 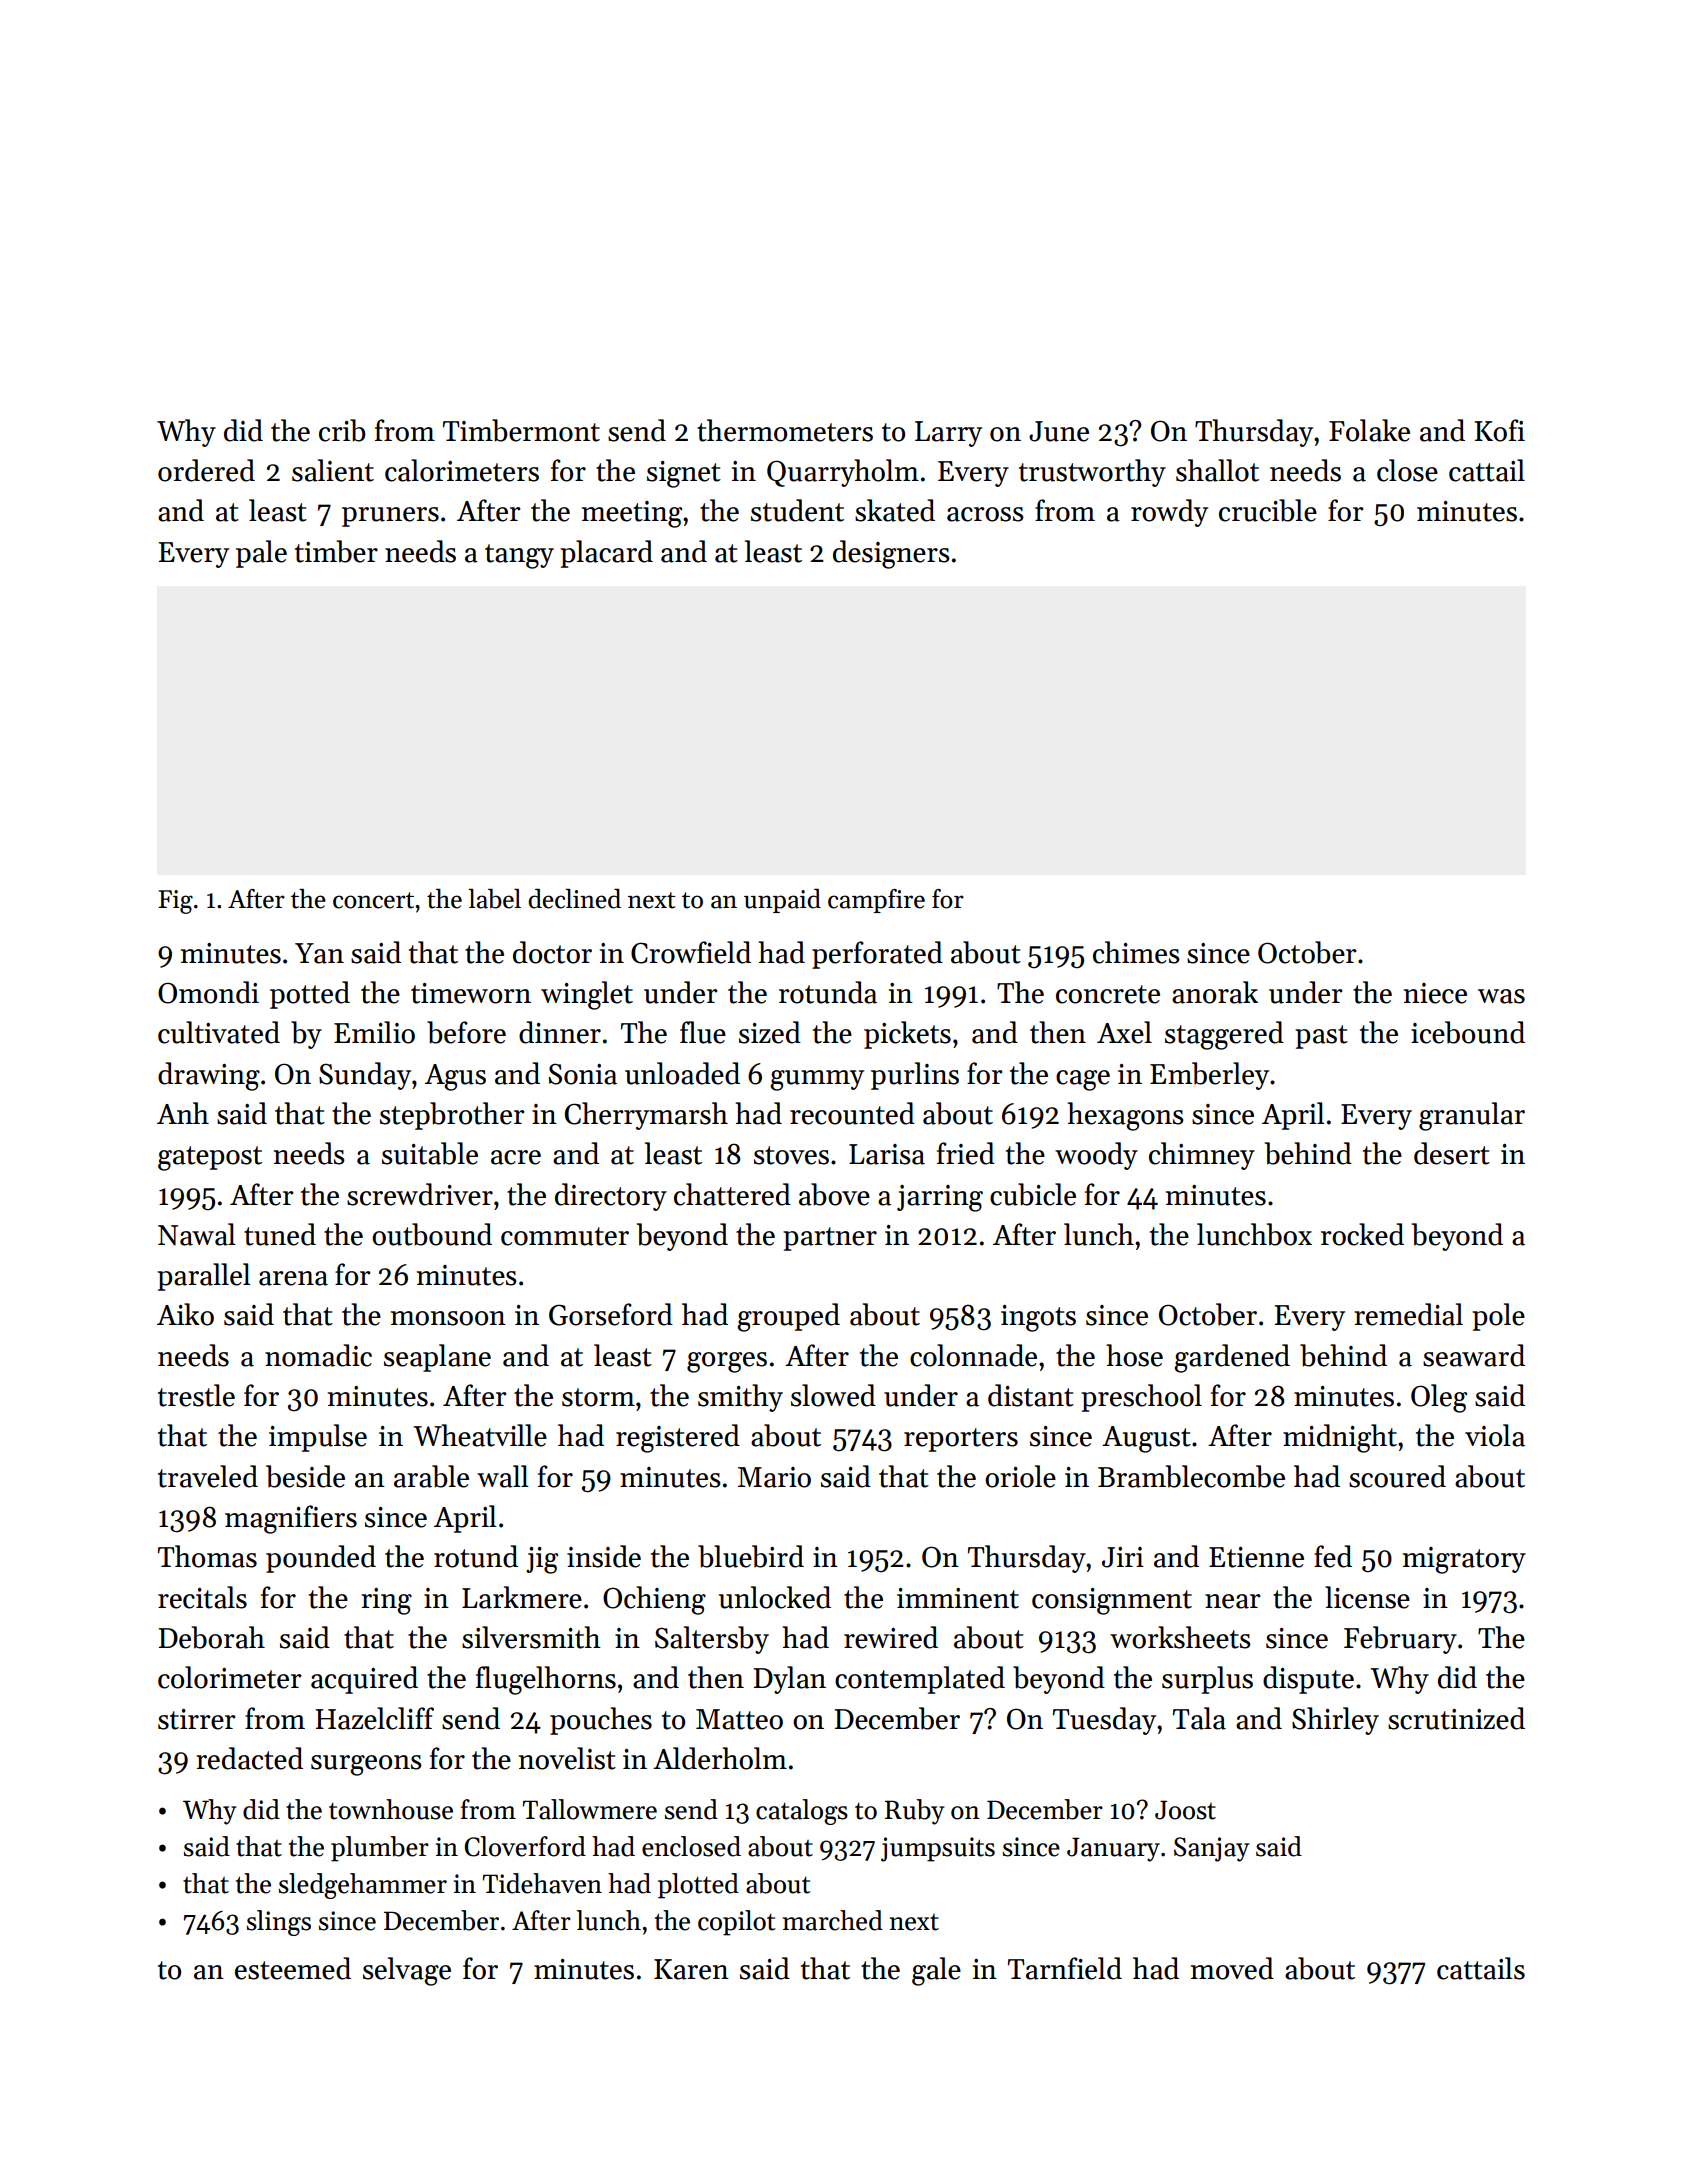 I want to click on jig, so click(x=542, y=1560).
